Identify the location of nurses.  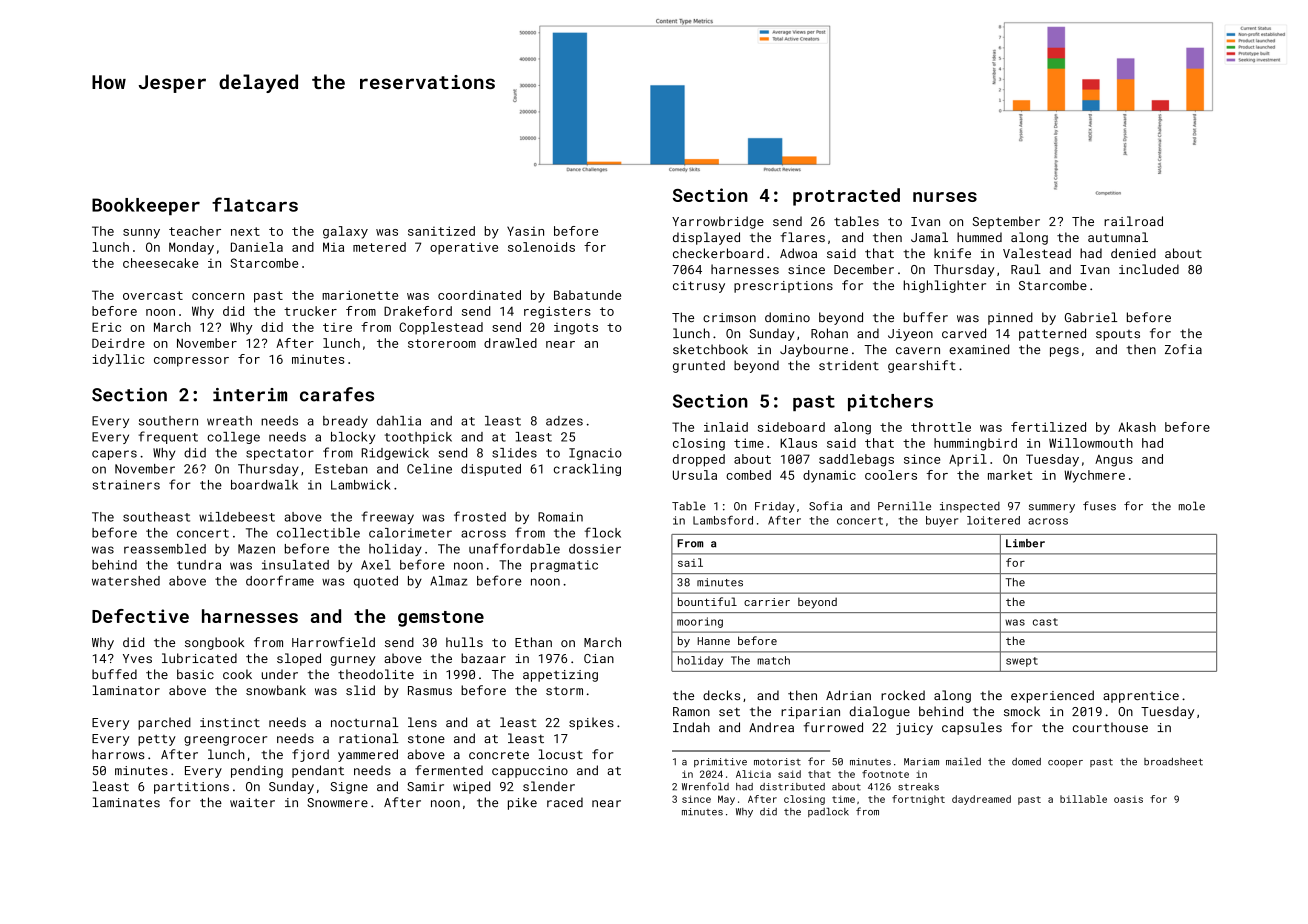
(945, 197).
